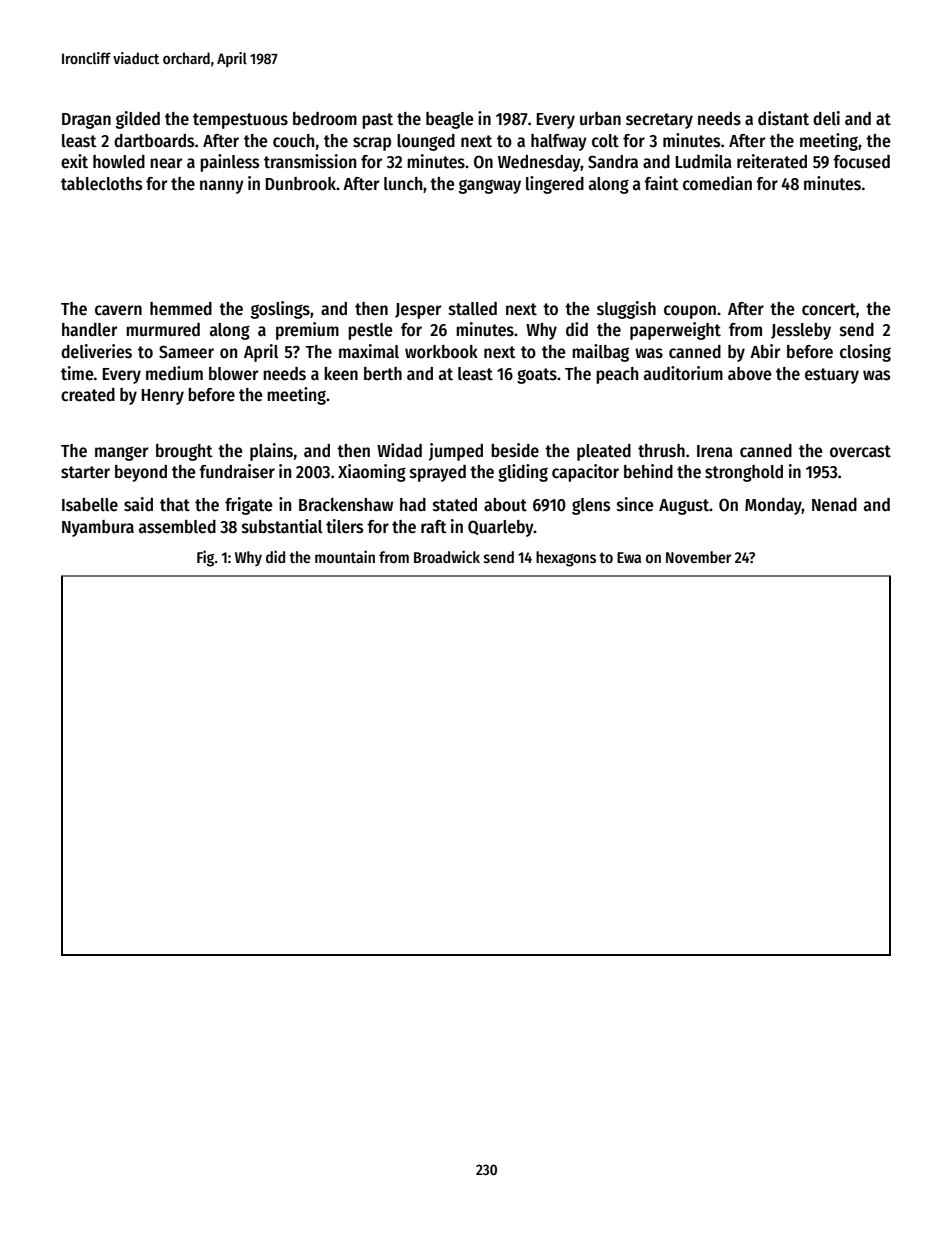  Describe the element at coordinates (566, 559) in the document. I see `hexagons` at that location.
